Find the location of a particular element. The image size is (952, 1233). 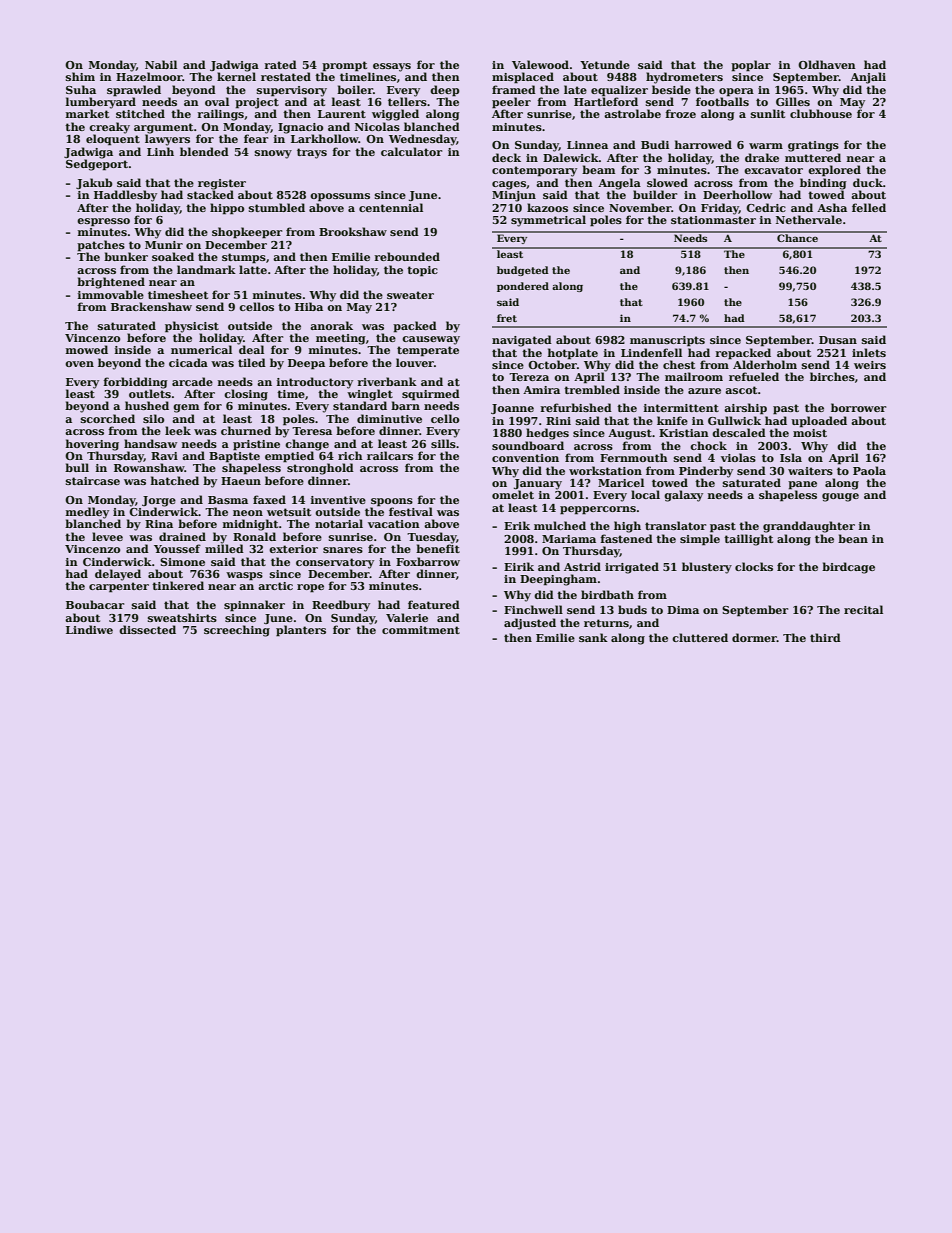

spoons is located at coordinates (392, 502).
